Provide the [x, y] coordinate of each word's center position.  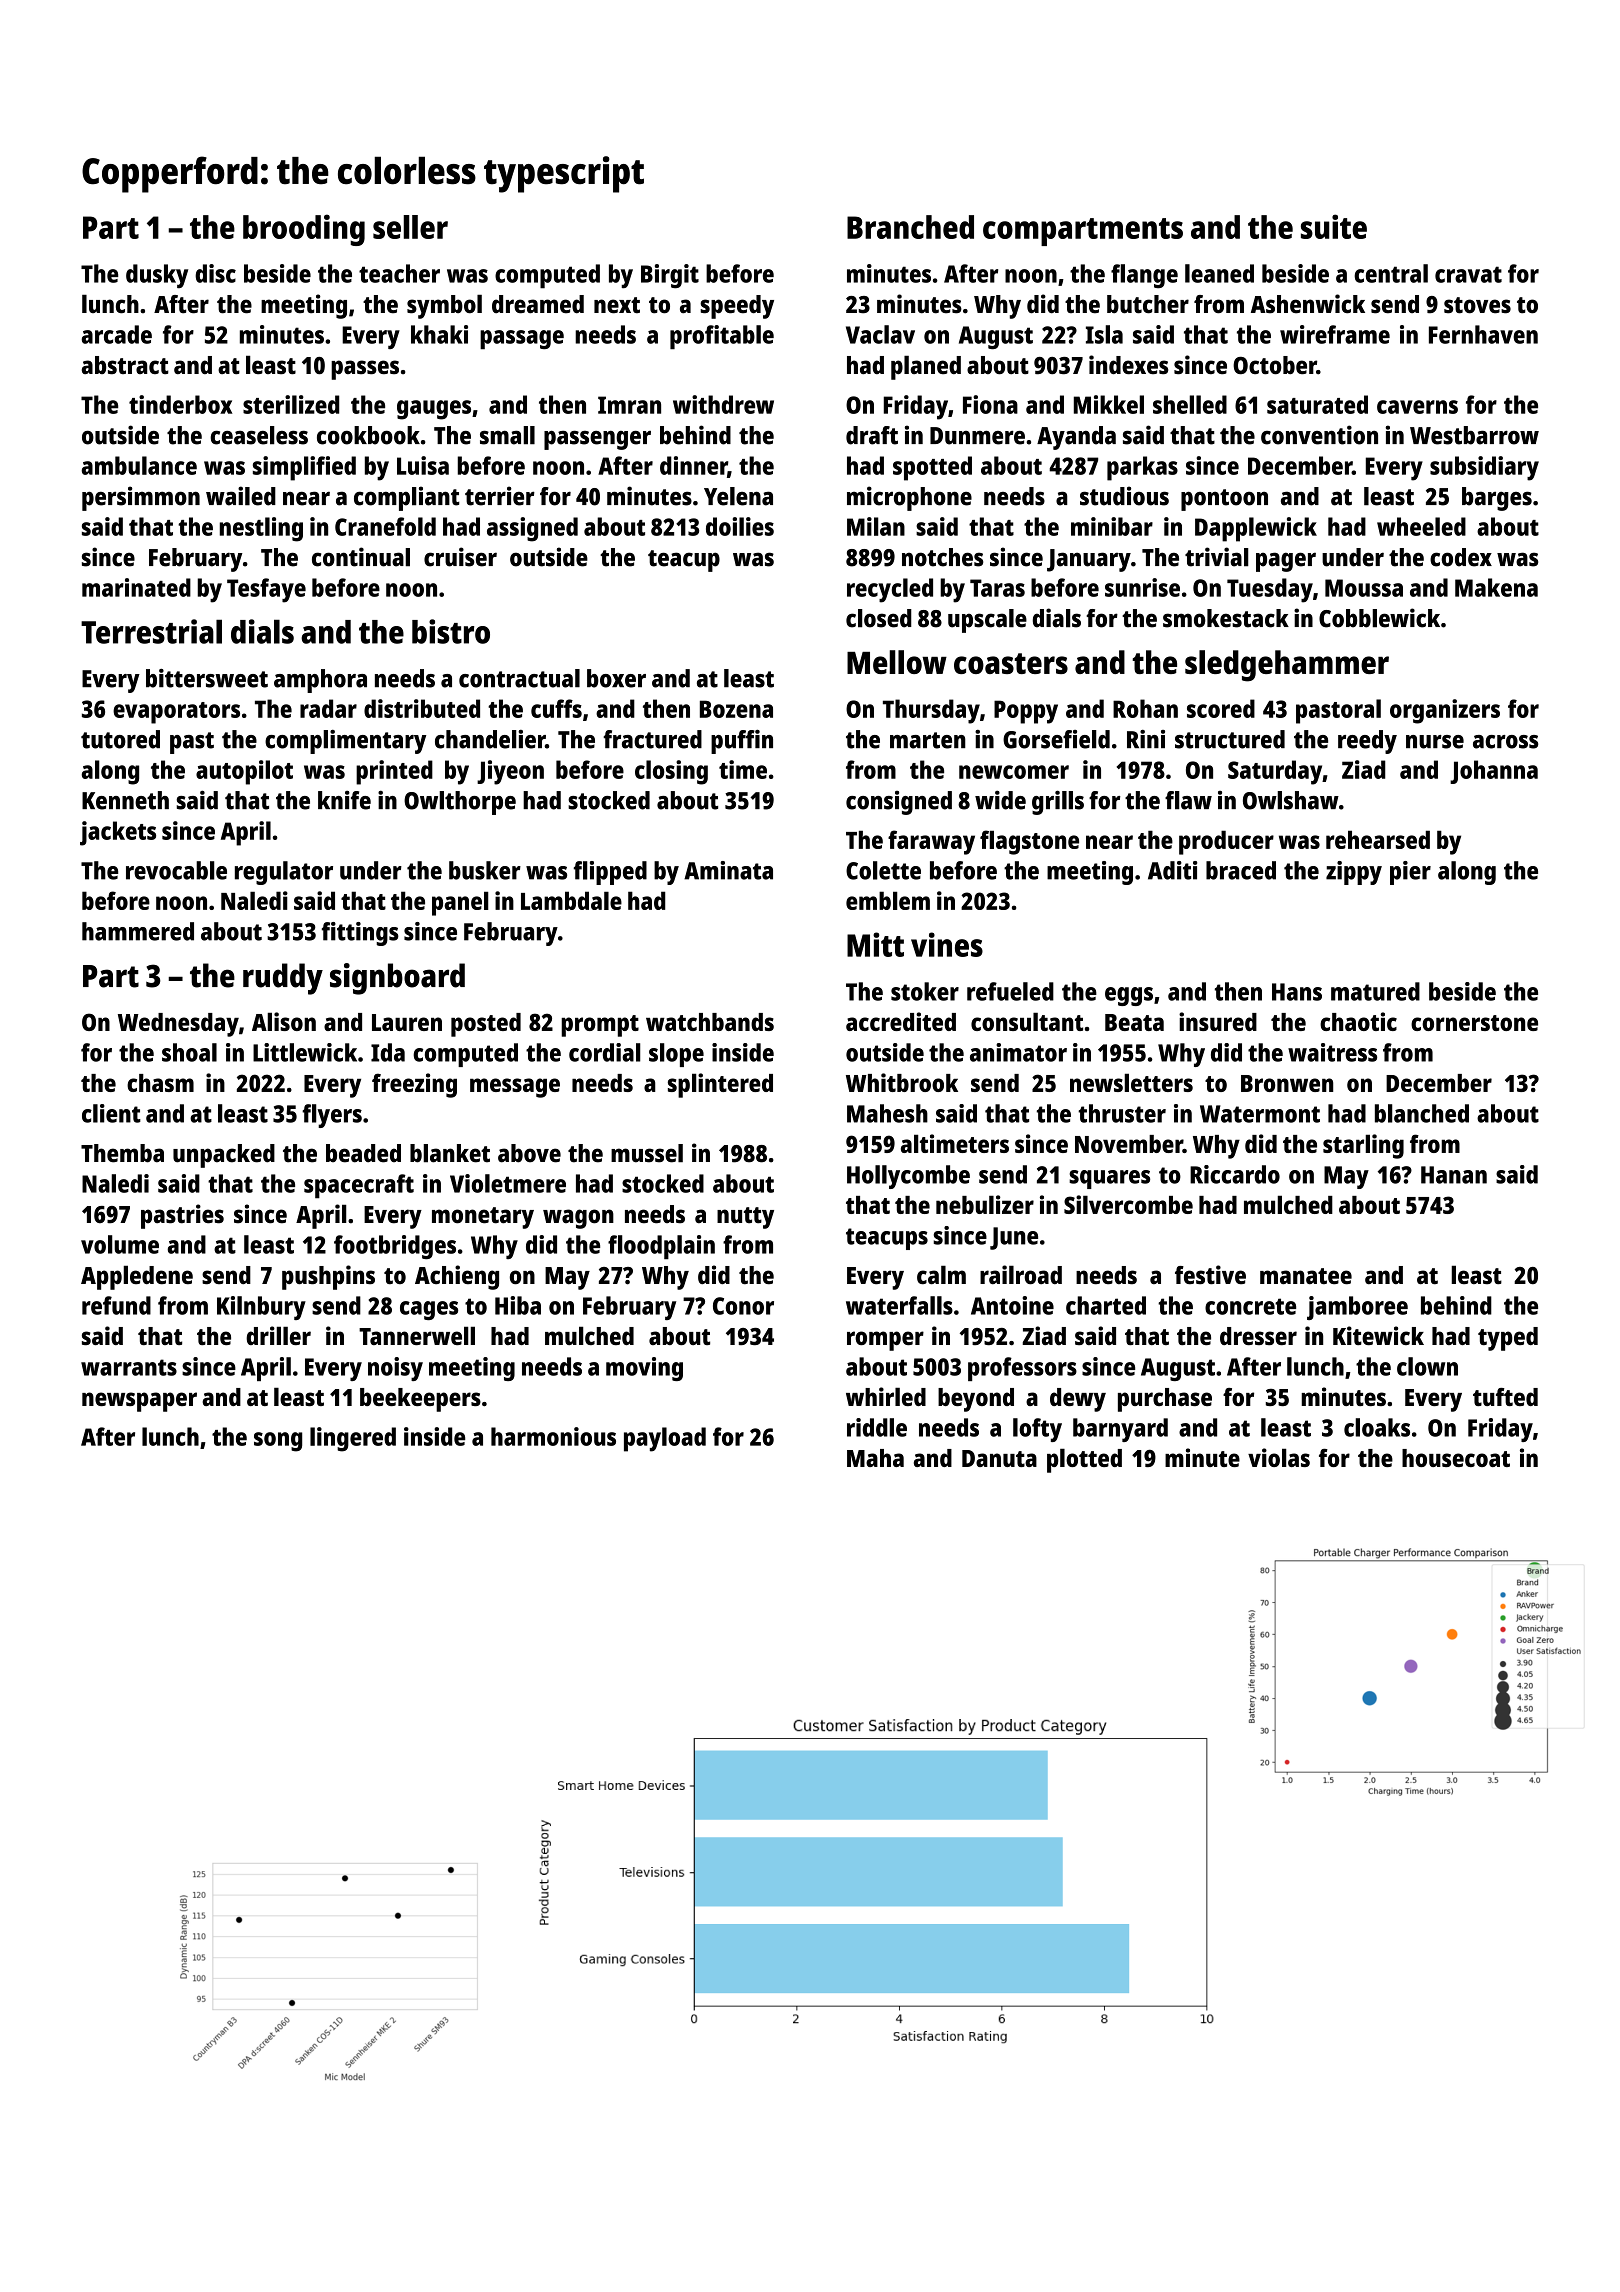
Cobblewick [1379, 618]
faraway [931, 842]
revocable [176, 870]
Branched [910, 227]
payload [665, 1439]
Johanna [1494, 772]
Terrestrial [151, 631]
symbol [444, 306]
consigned [899, 803]
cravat [1468, 274]
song [278, 1442]
